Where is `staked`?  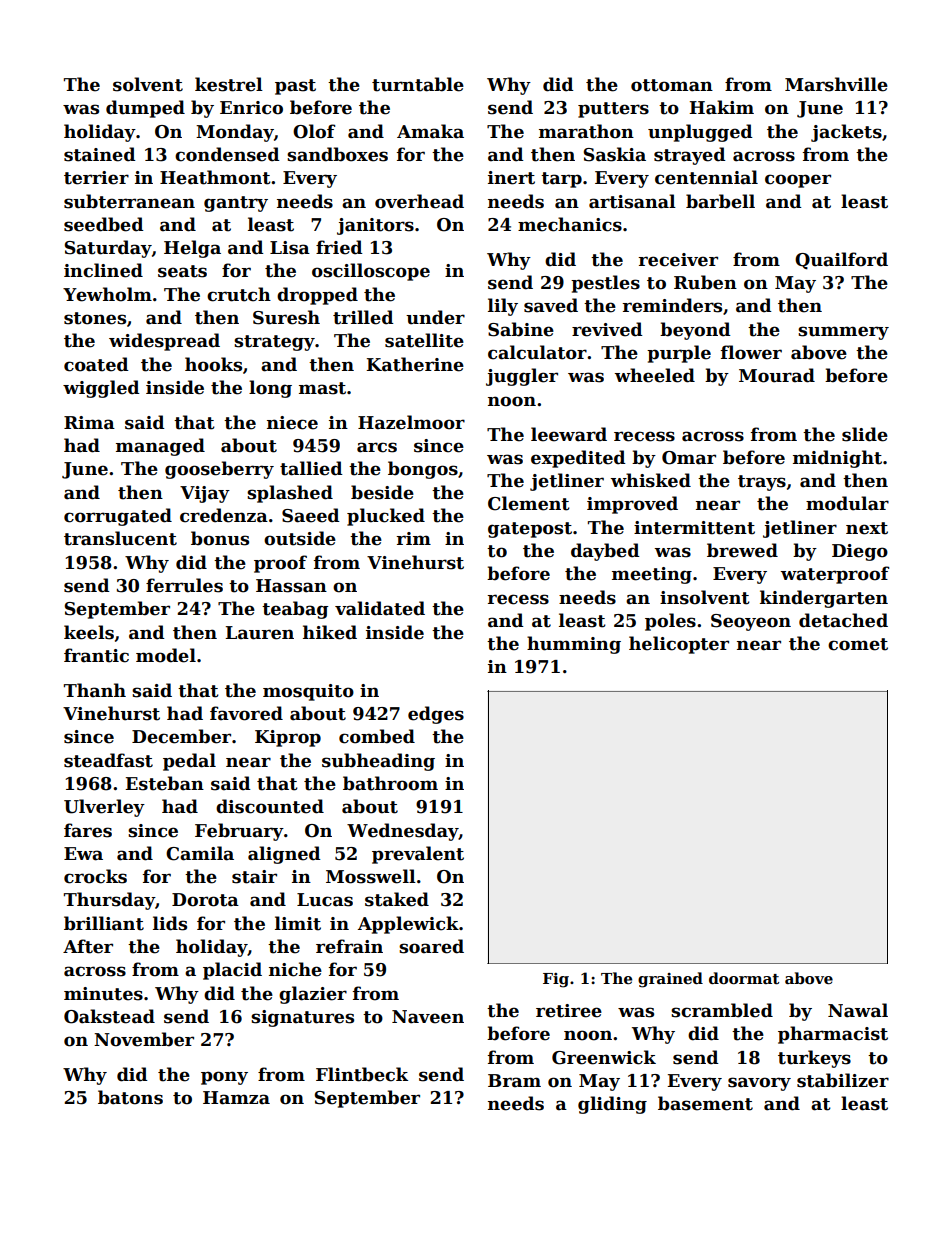
staked is located at coordinates (397, 899).
